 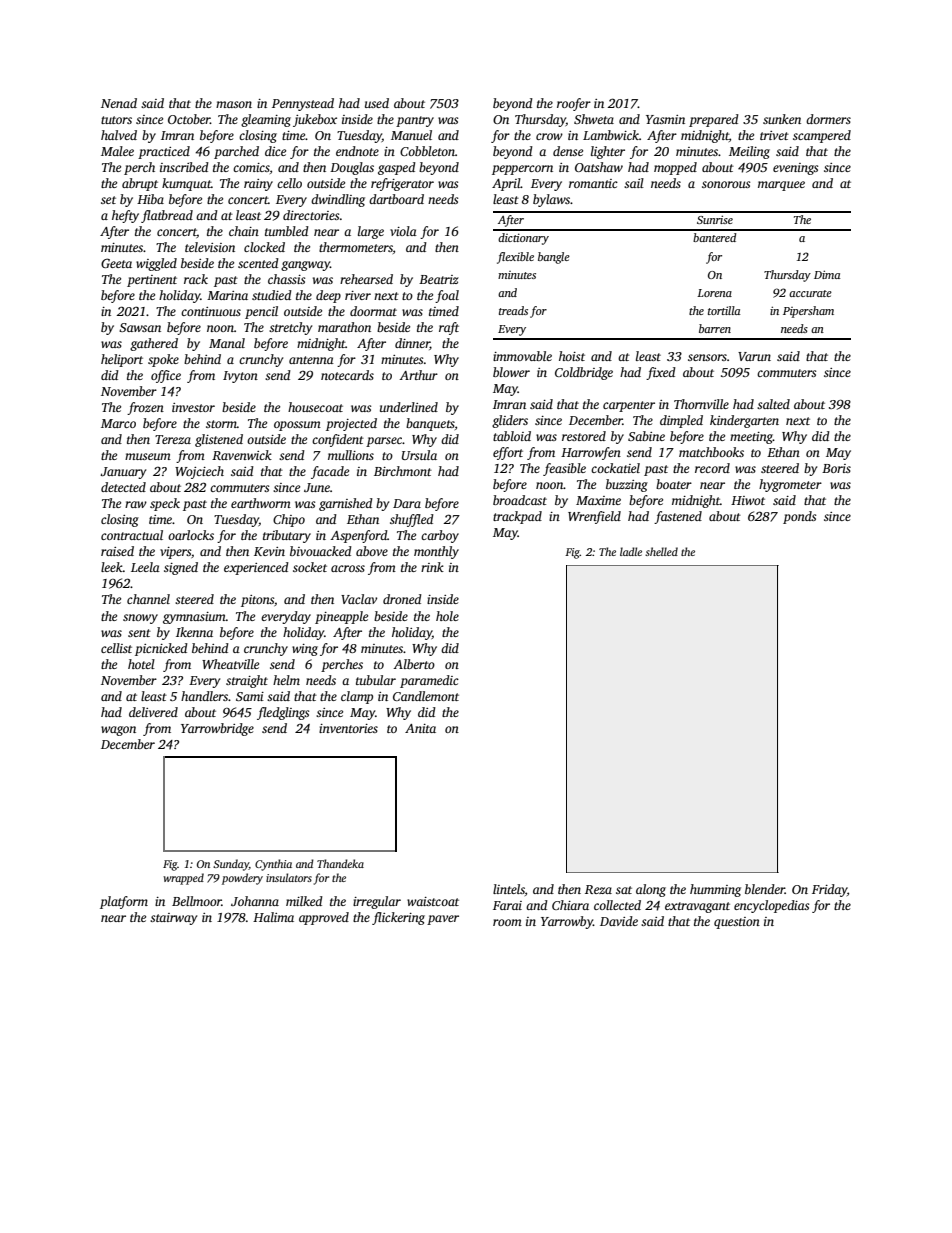 What do you see at coordinates (520, 500) in the screenshot?
I see `broadcast` at bounding box center [520, 500].
